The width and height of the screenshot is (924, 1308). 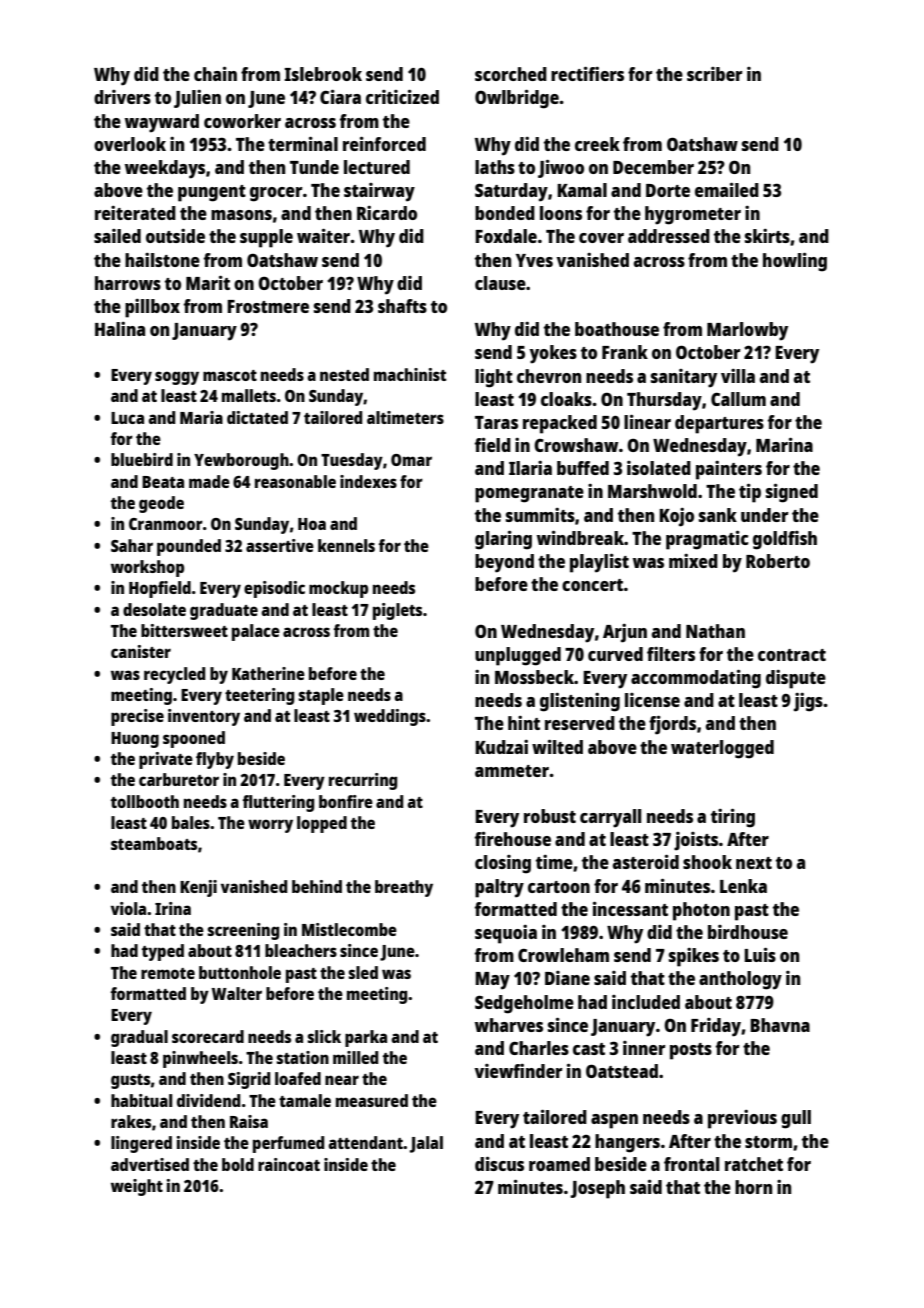 What do you see at coordinates (301, 950) in the screenshot?
I see `bleachers` at bounding box center [301, 950].
